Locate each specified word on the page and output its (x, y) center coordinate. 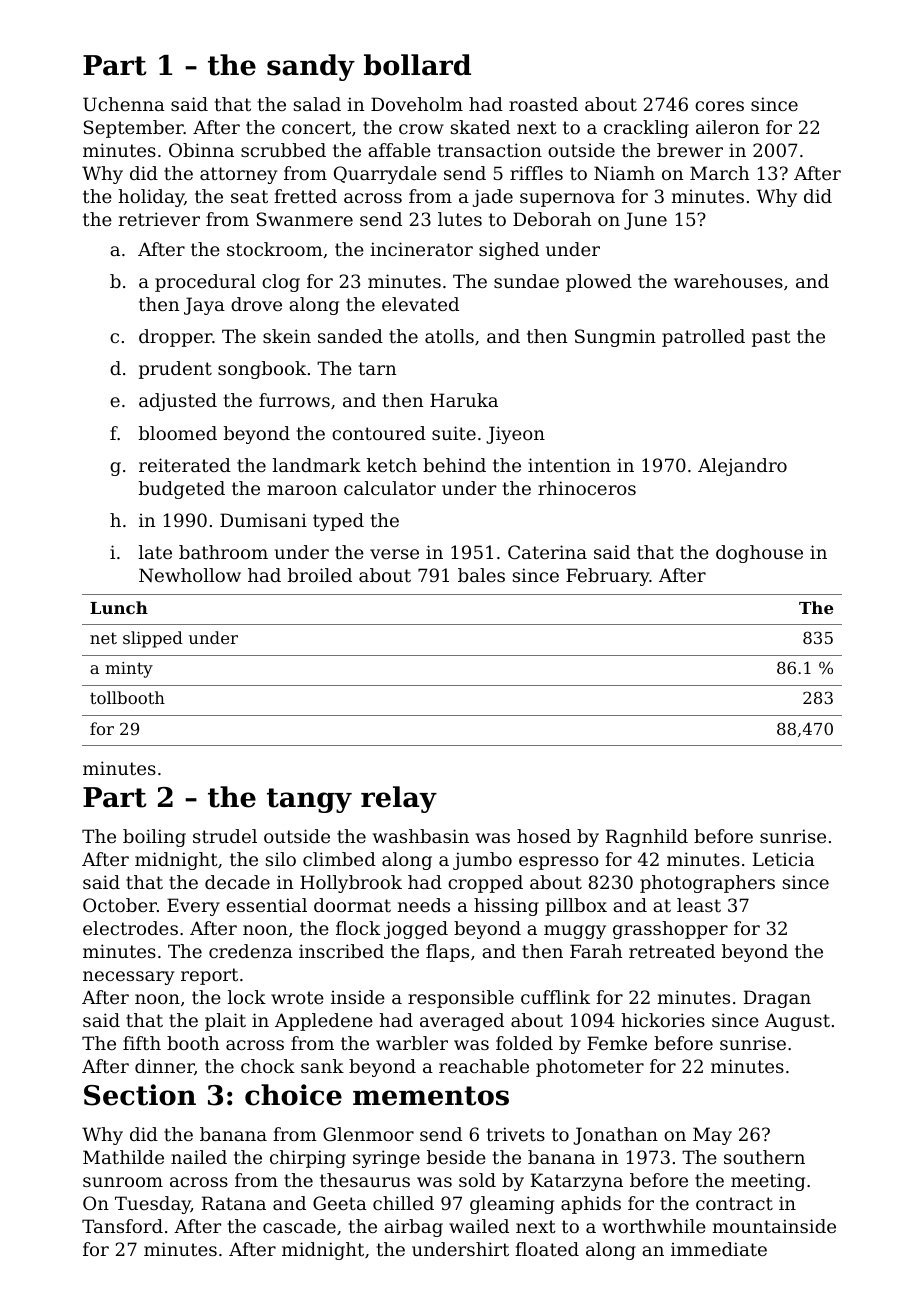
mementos (431, 1096)
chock (268, 1066)
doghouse (759, 554)
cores (719, 106)
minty (129, 670)
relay (399, 799)
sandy (311, 67)
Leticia (784, 859)
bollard (417, 65)
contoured (379, 433)
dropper (175, 338)
